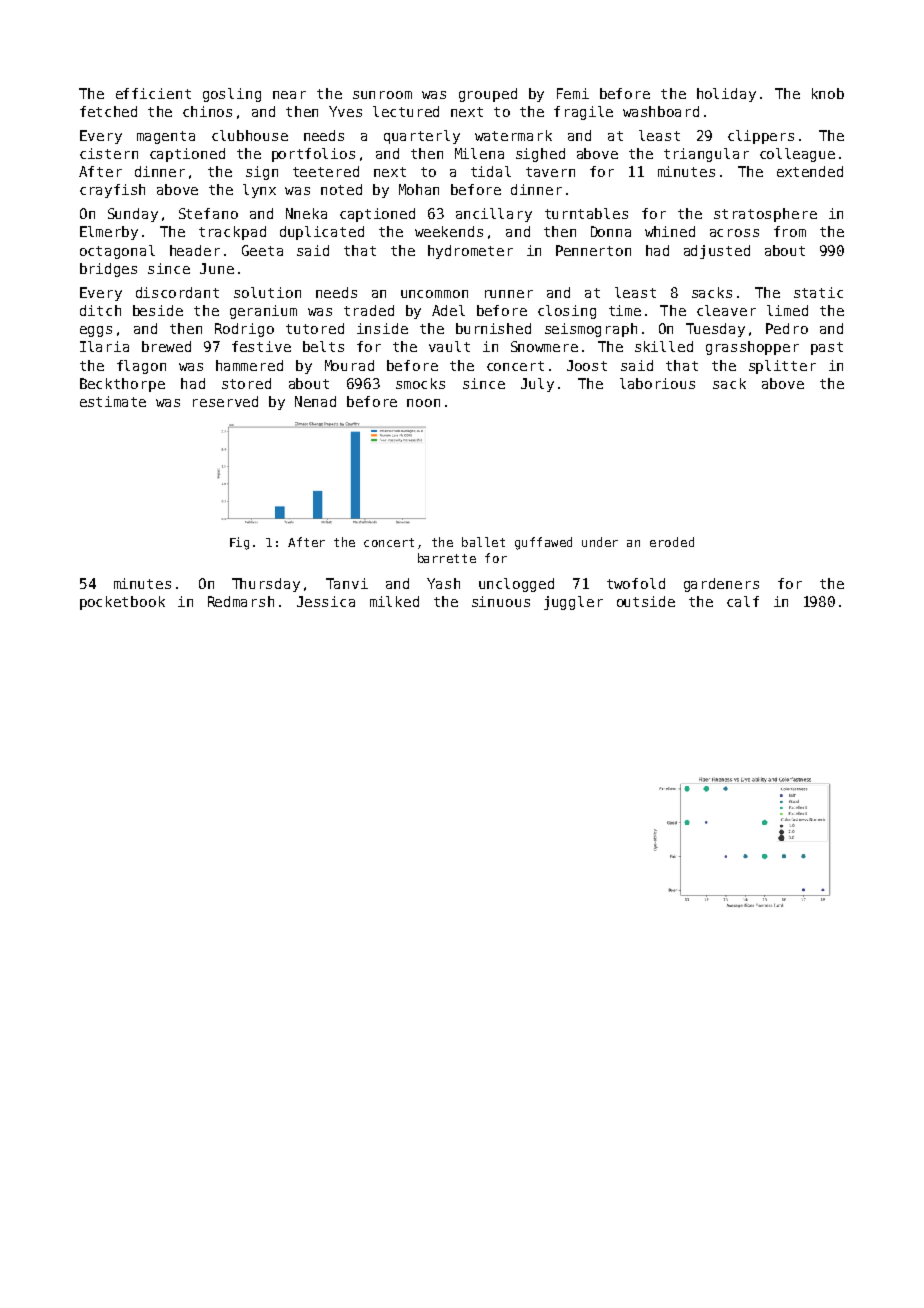 The image size is (924, 1308). What do you see at coordinates (672, 542) in the screenshot?
I see `eroded` at bounding box center [672, 542].
